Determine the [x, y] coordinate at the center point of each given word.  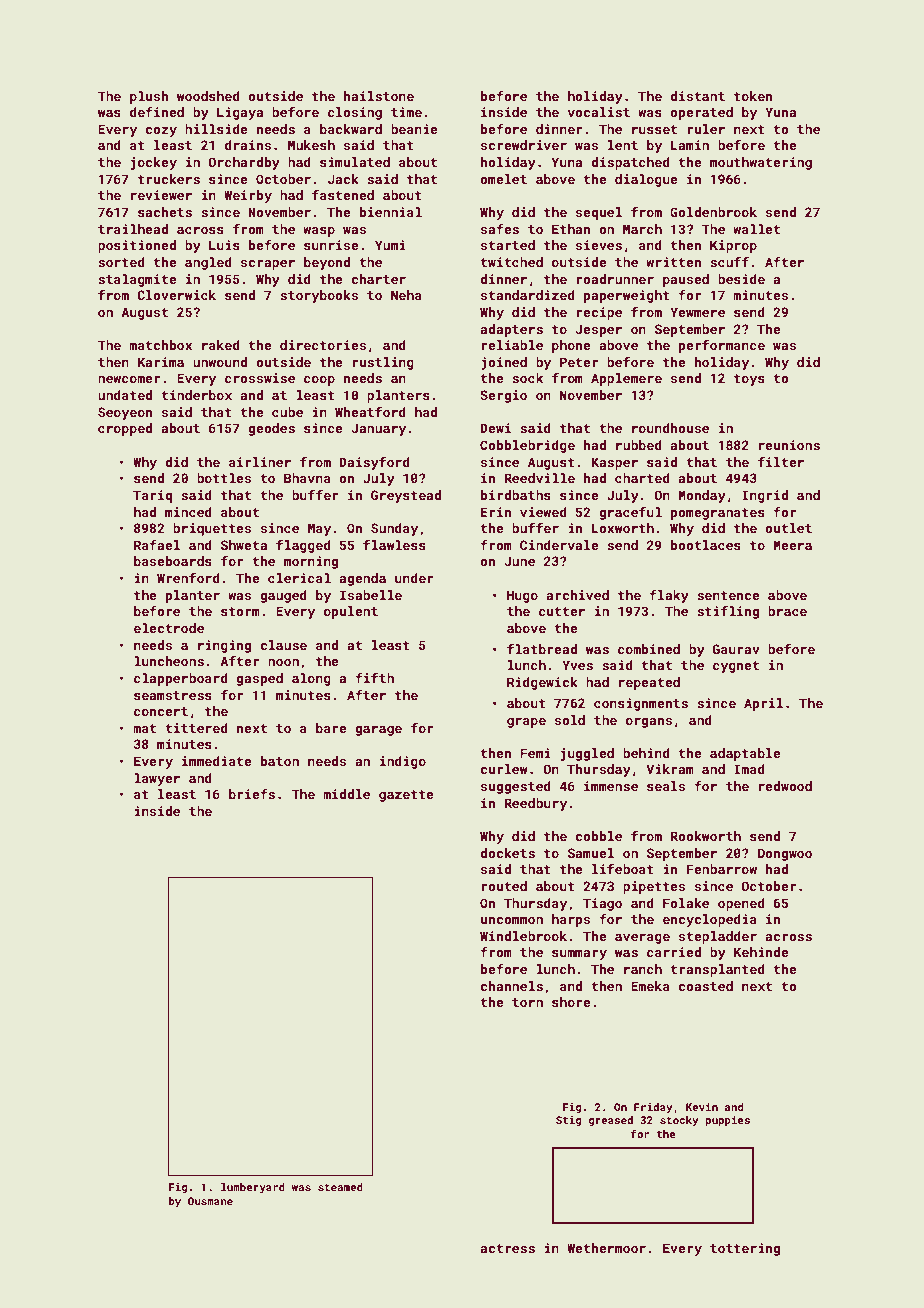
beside [741, 279]
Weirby [248, 196]
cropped [125, 429]
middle [346, 794]
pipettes [654, 887]
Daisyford [374, 463]
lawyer [157, 779]
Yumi [390, 245]
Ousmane [210, 1201]
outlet [788, 528]
